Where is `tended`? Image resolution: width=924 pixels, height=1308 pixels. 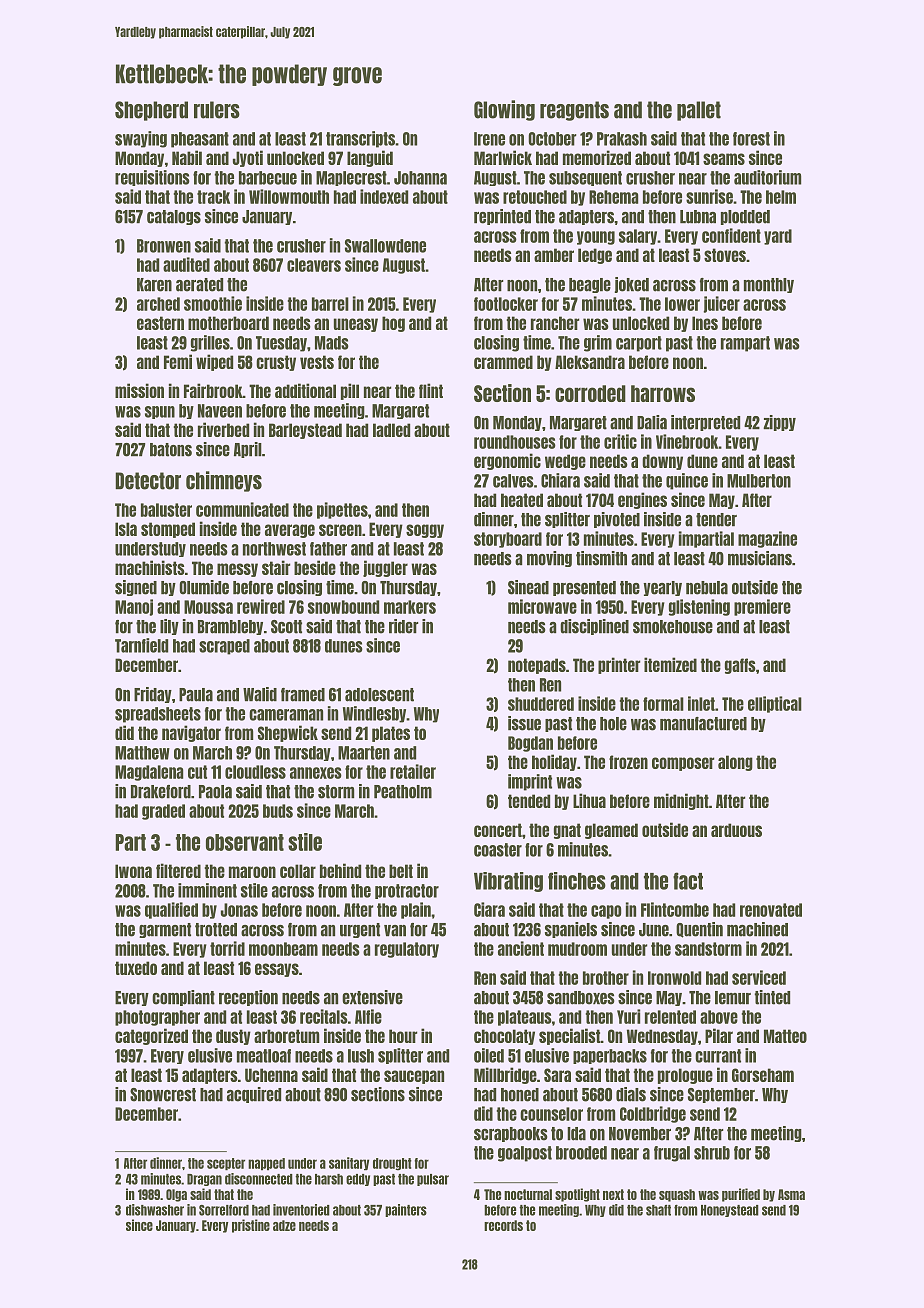
tended is located at coordinates (529, 801).
